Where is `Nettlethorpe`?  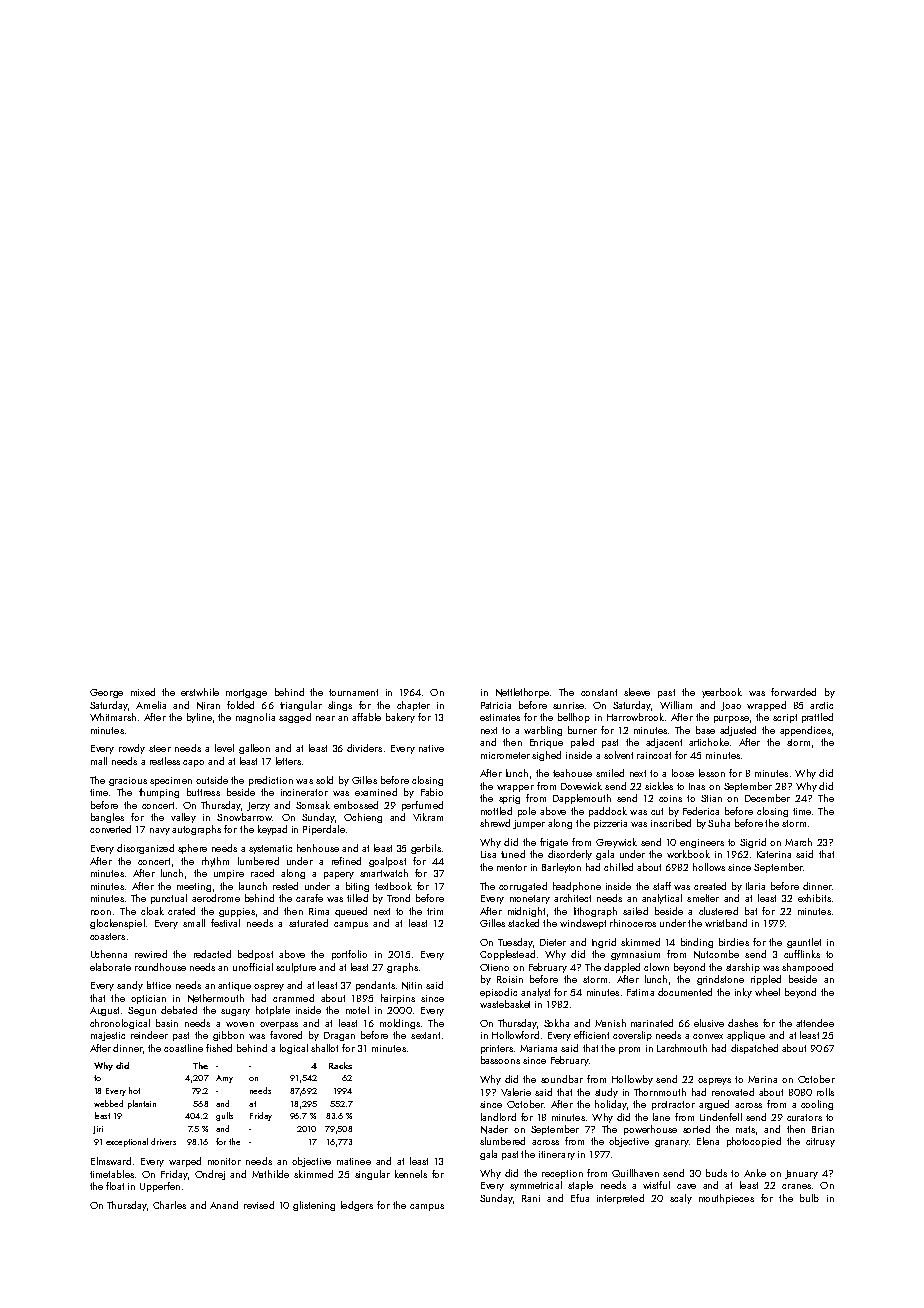 Nettlethorpe is located at coordinates (522, 693).
